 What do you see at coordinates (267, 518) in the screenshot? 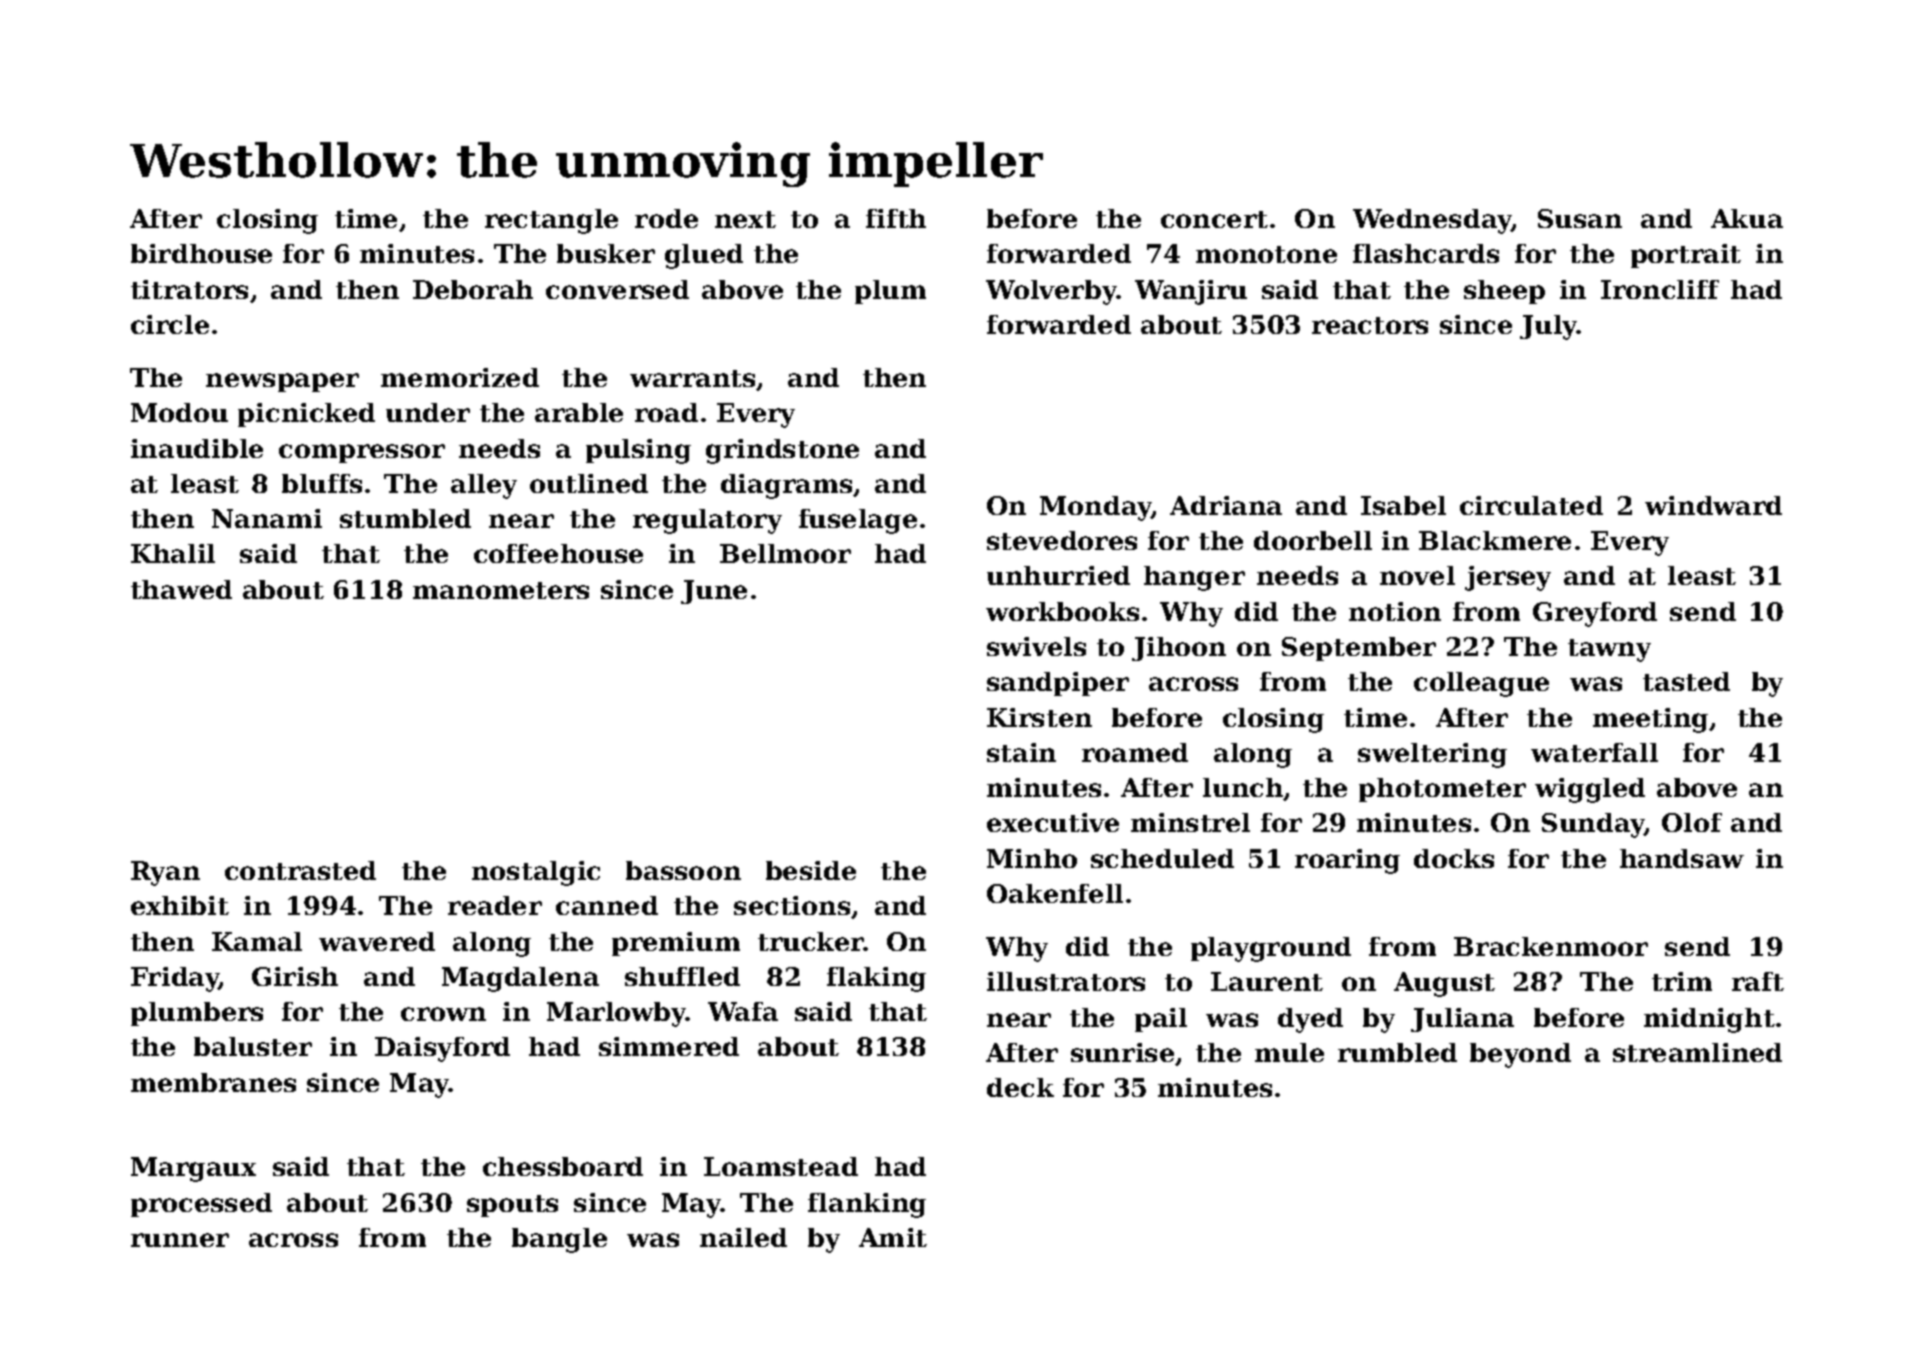
I see `Nanami` at bounding box center [267, 518].
